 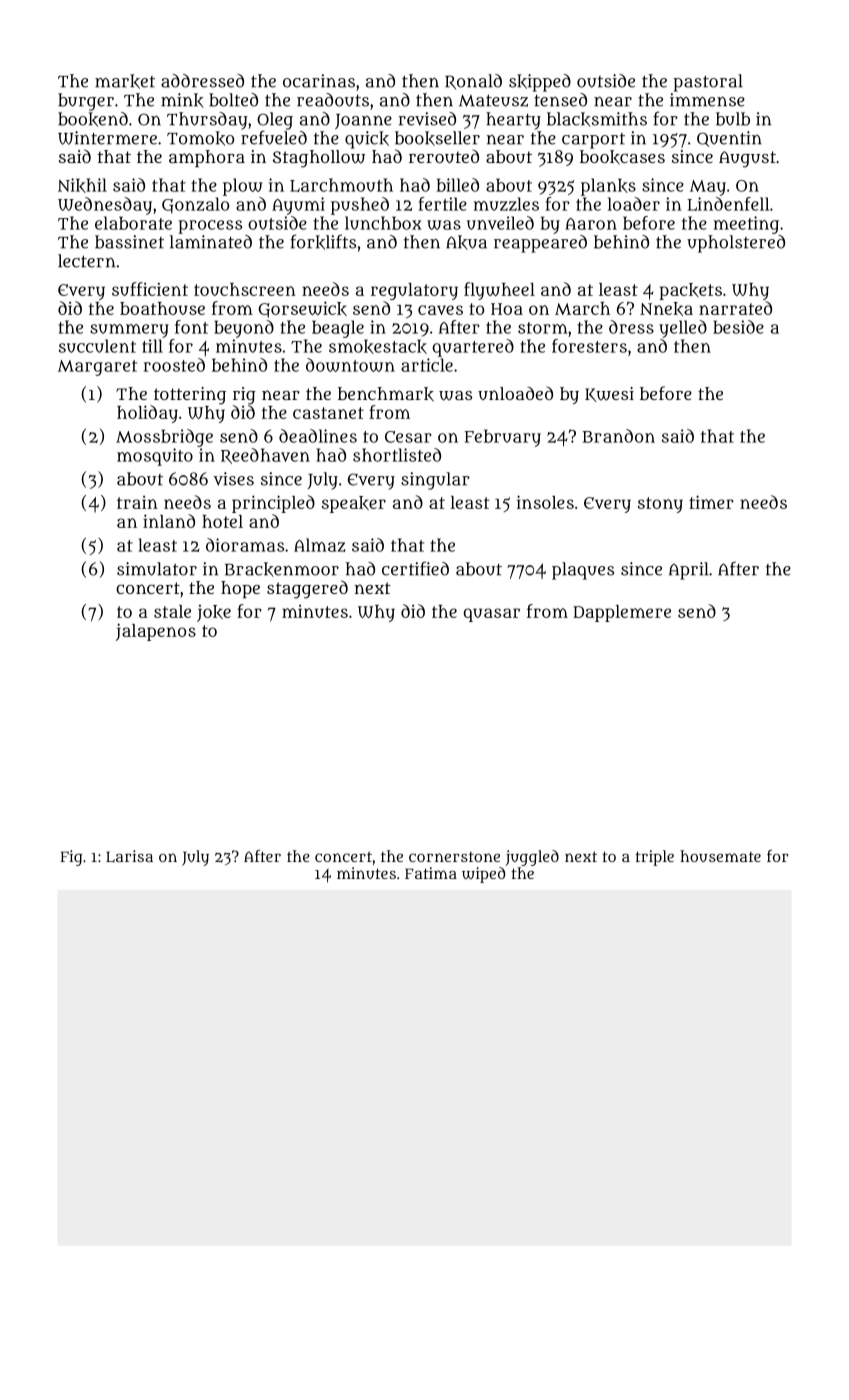 I want to click on article, so click(x=427, y=365).
